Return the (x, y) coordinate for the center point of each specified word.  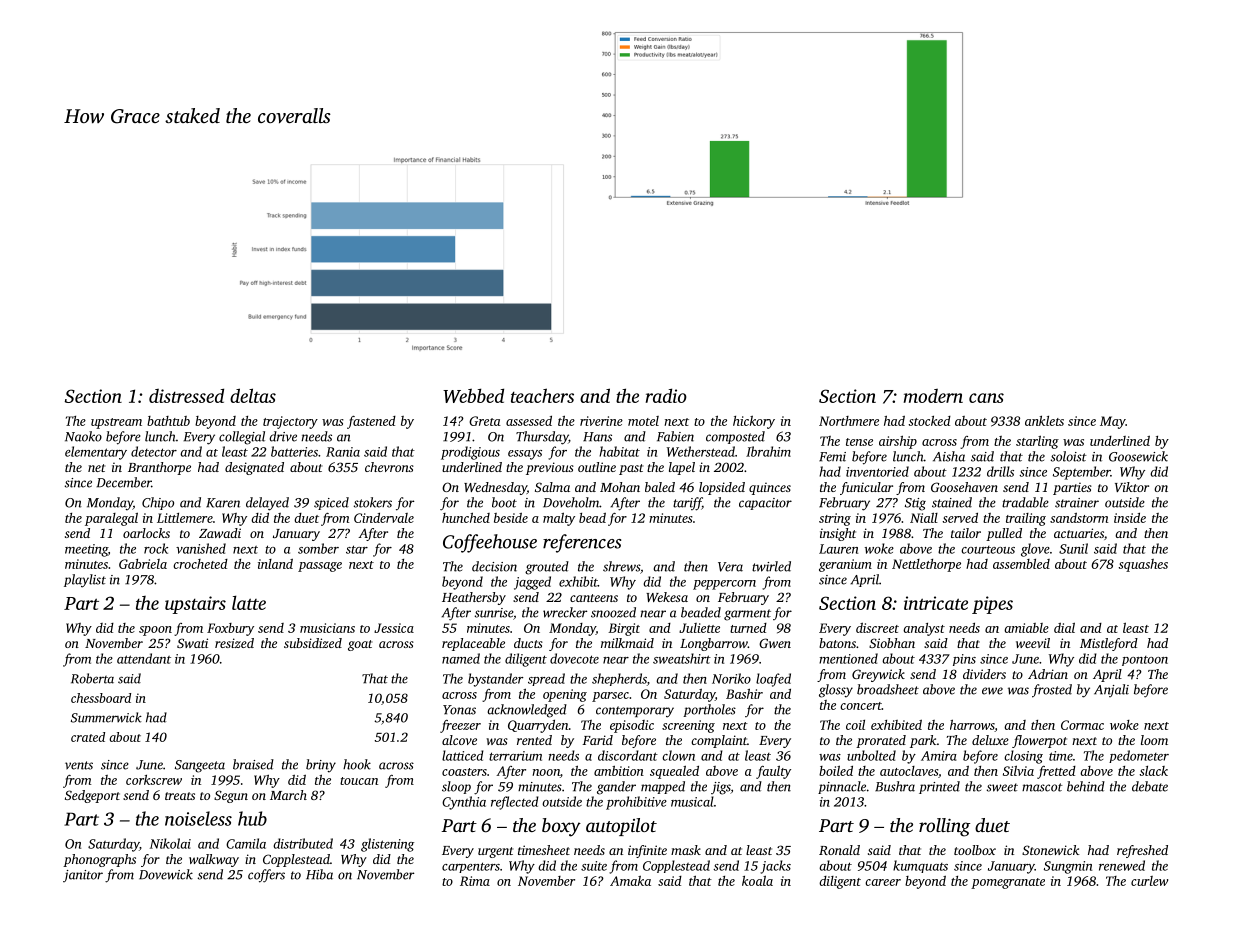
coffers (266, 876)
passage (320, 567)
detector (154, 451)
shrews (621, 566)
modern (933, 396)
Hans (597, 437)
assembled (1021, 564)
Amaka (630, 881)
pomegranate (1008, 883)
